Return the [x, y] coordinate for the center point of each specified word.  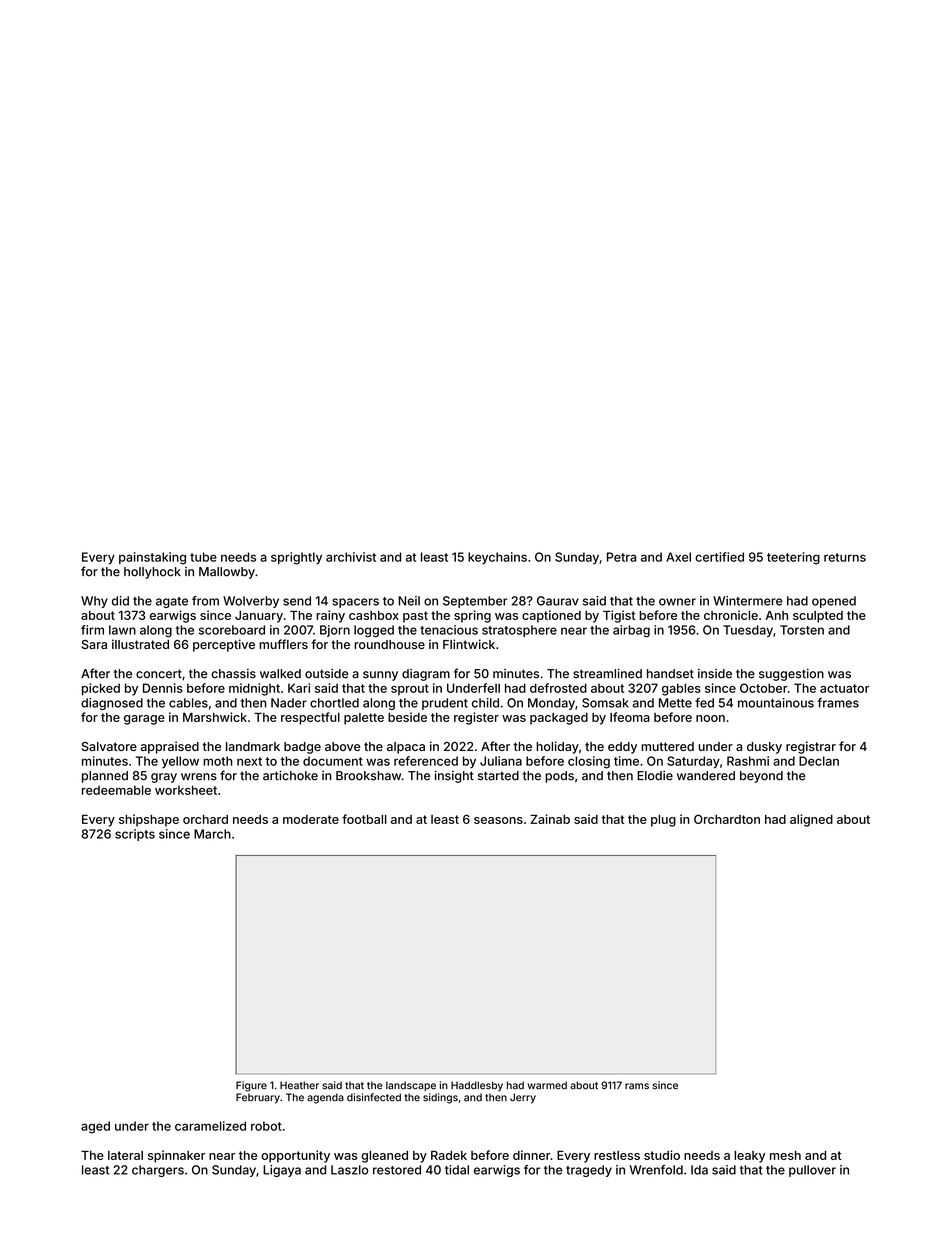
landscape [411, 1086]
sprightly [296, 558]
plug [663, 821]
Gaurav [558, 601]
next [249, 761]
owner [677, 602]
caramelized [210, 1126]
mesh [785, 1155]
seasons [498, 820]
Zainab [550, 819]
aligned [811, 820]
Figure [251, 1086]
